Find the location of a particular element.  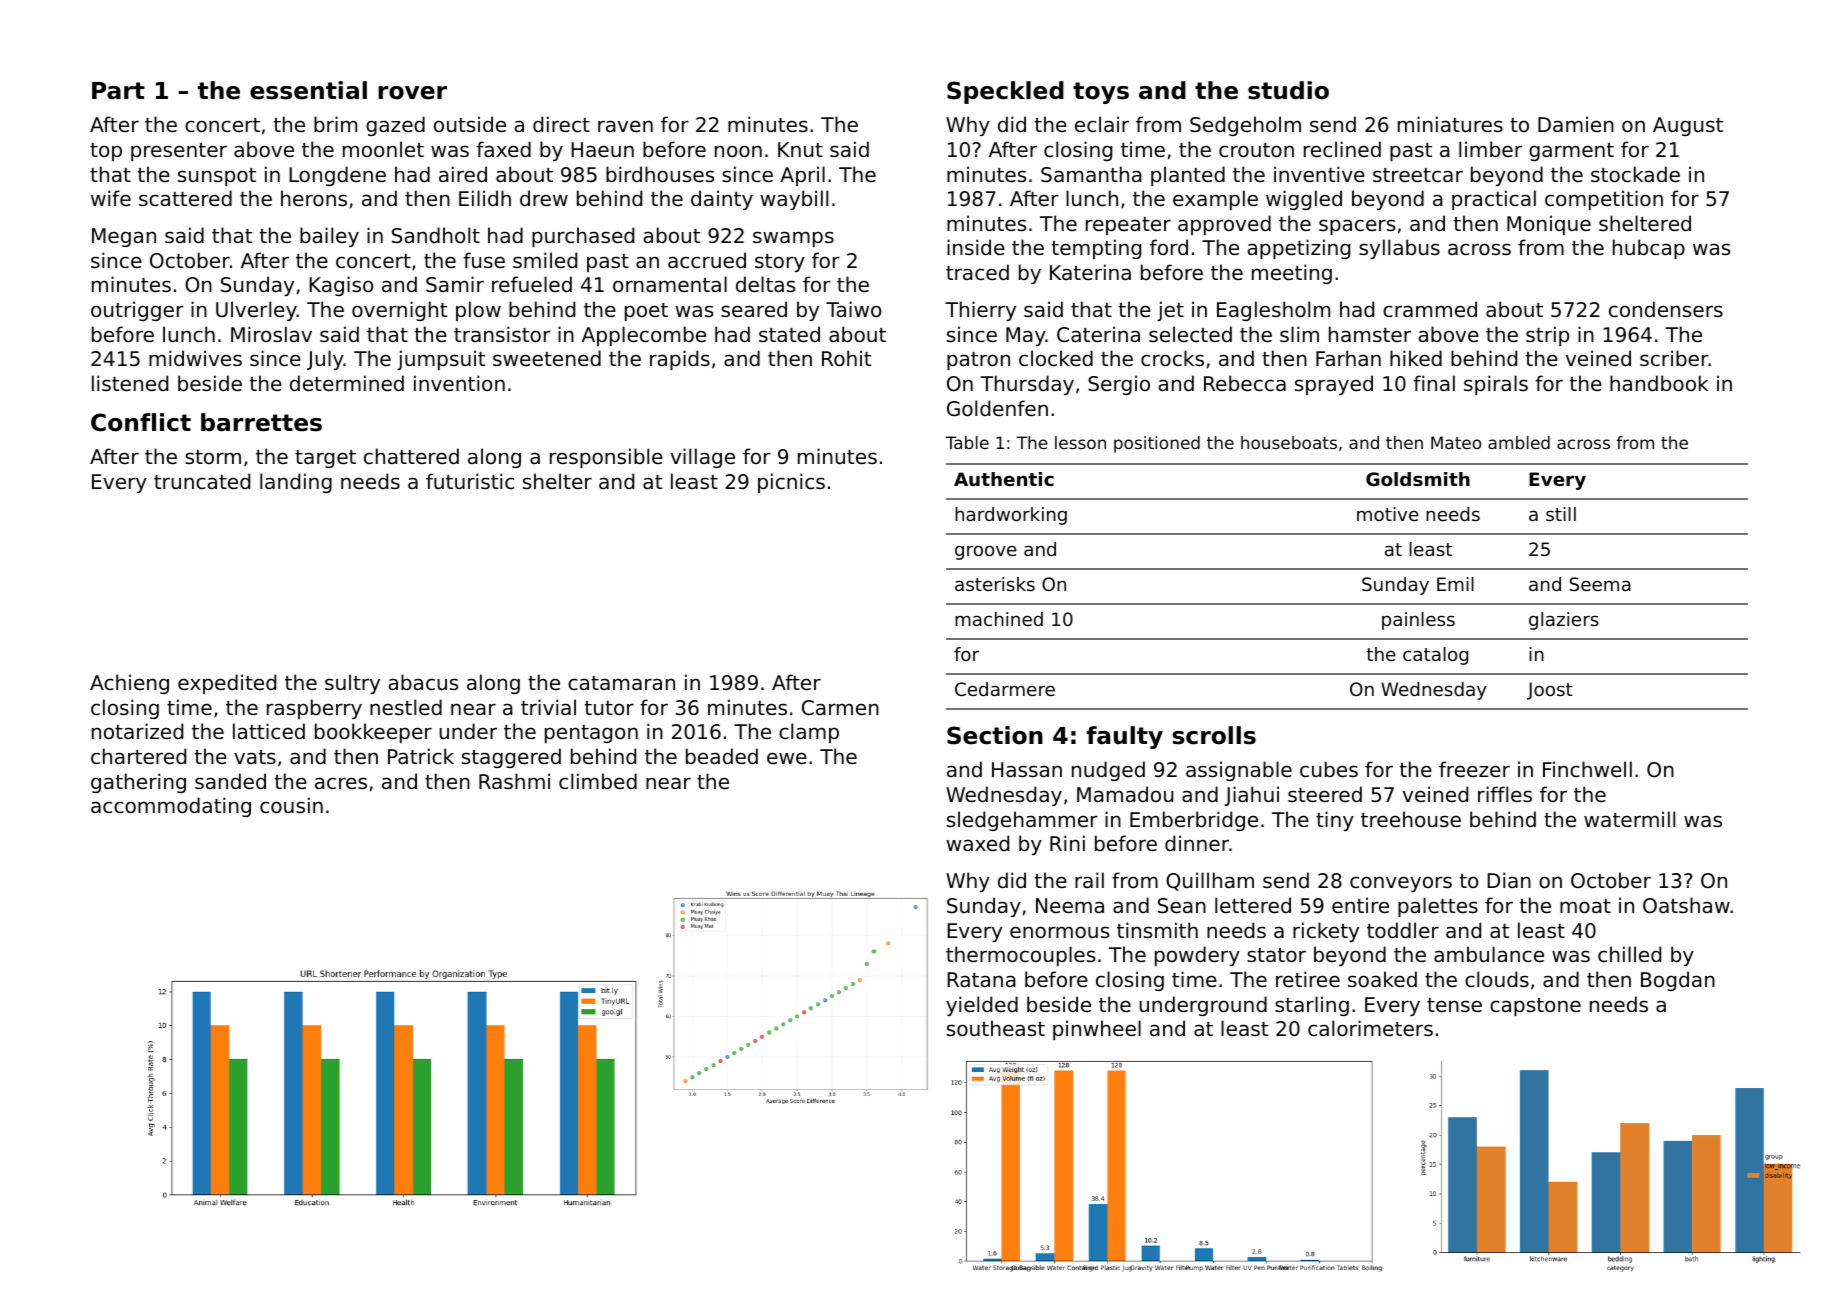

syllabus is located at coordinates (1399, 249).
